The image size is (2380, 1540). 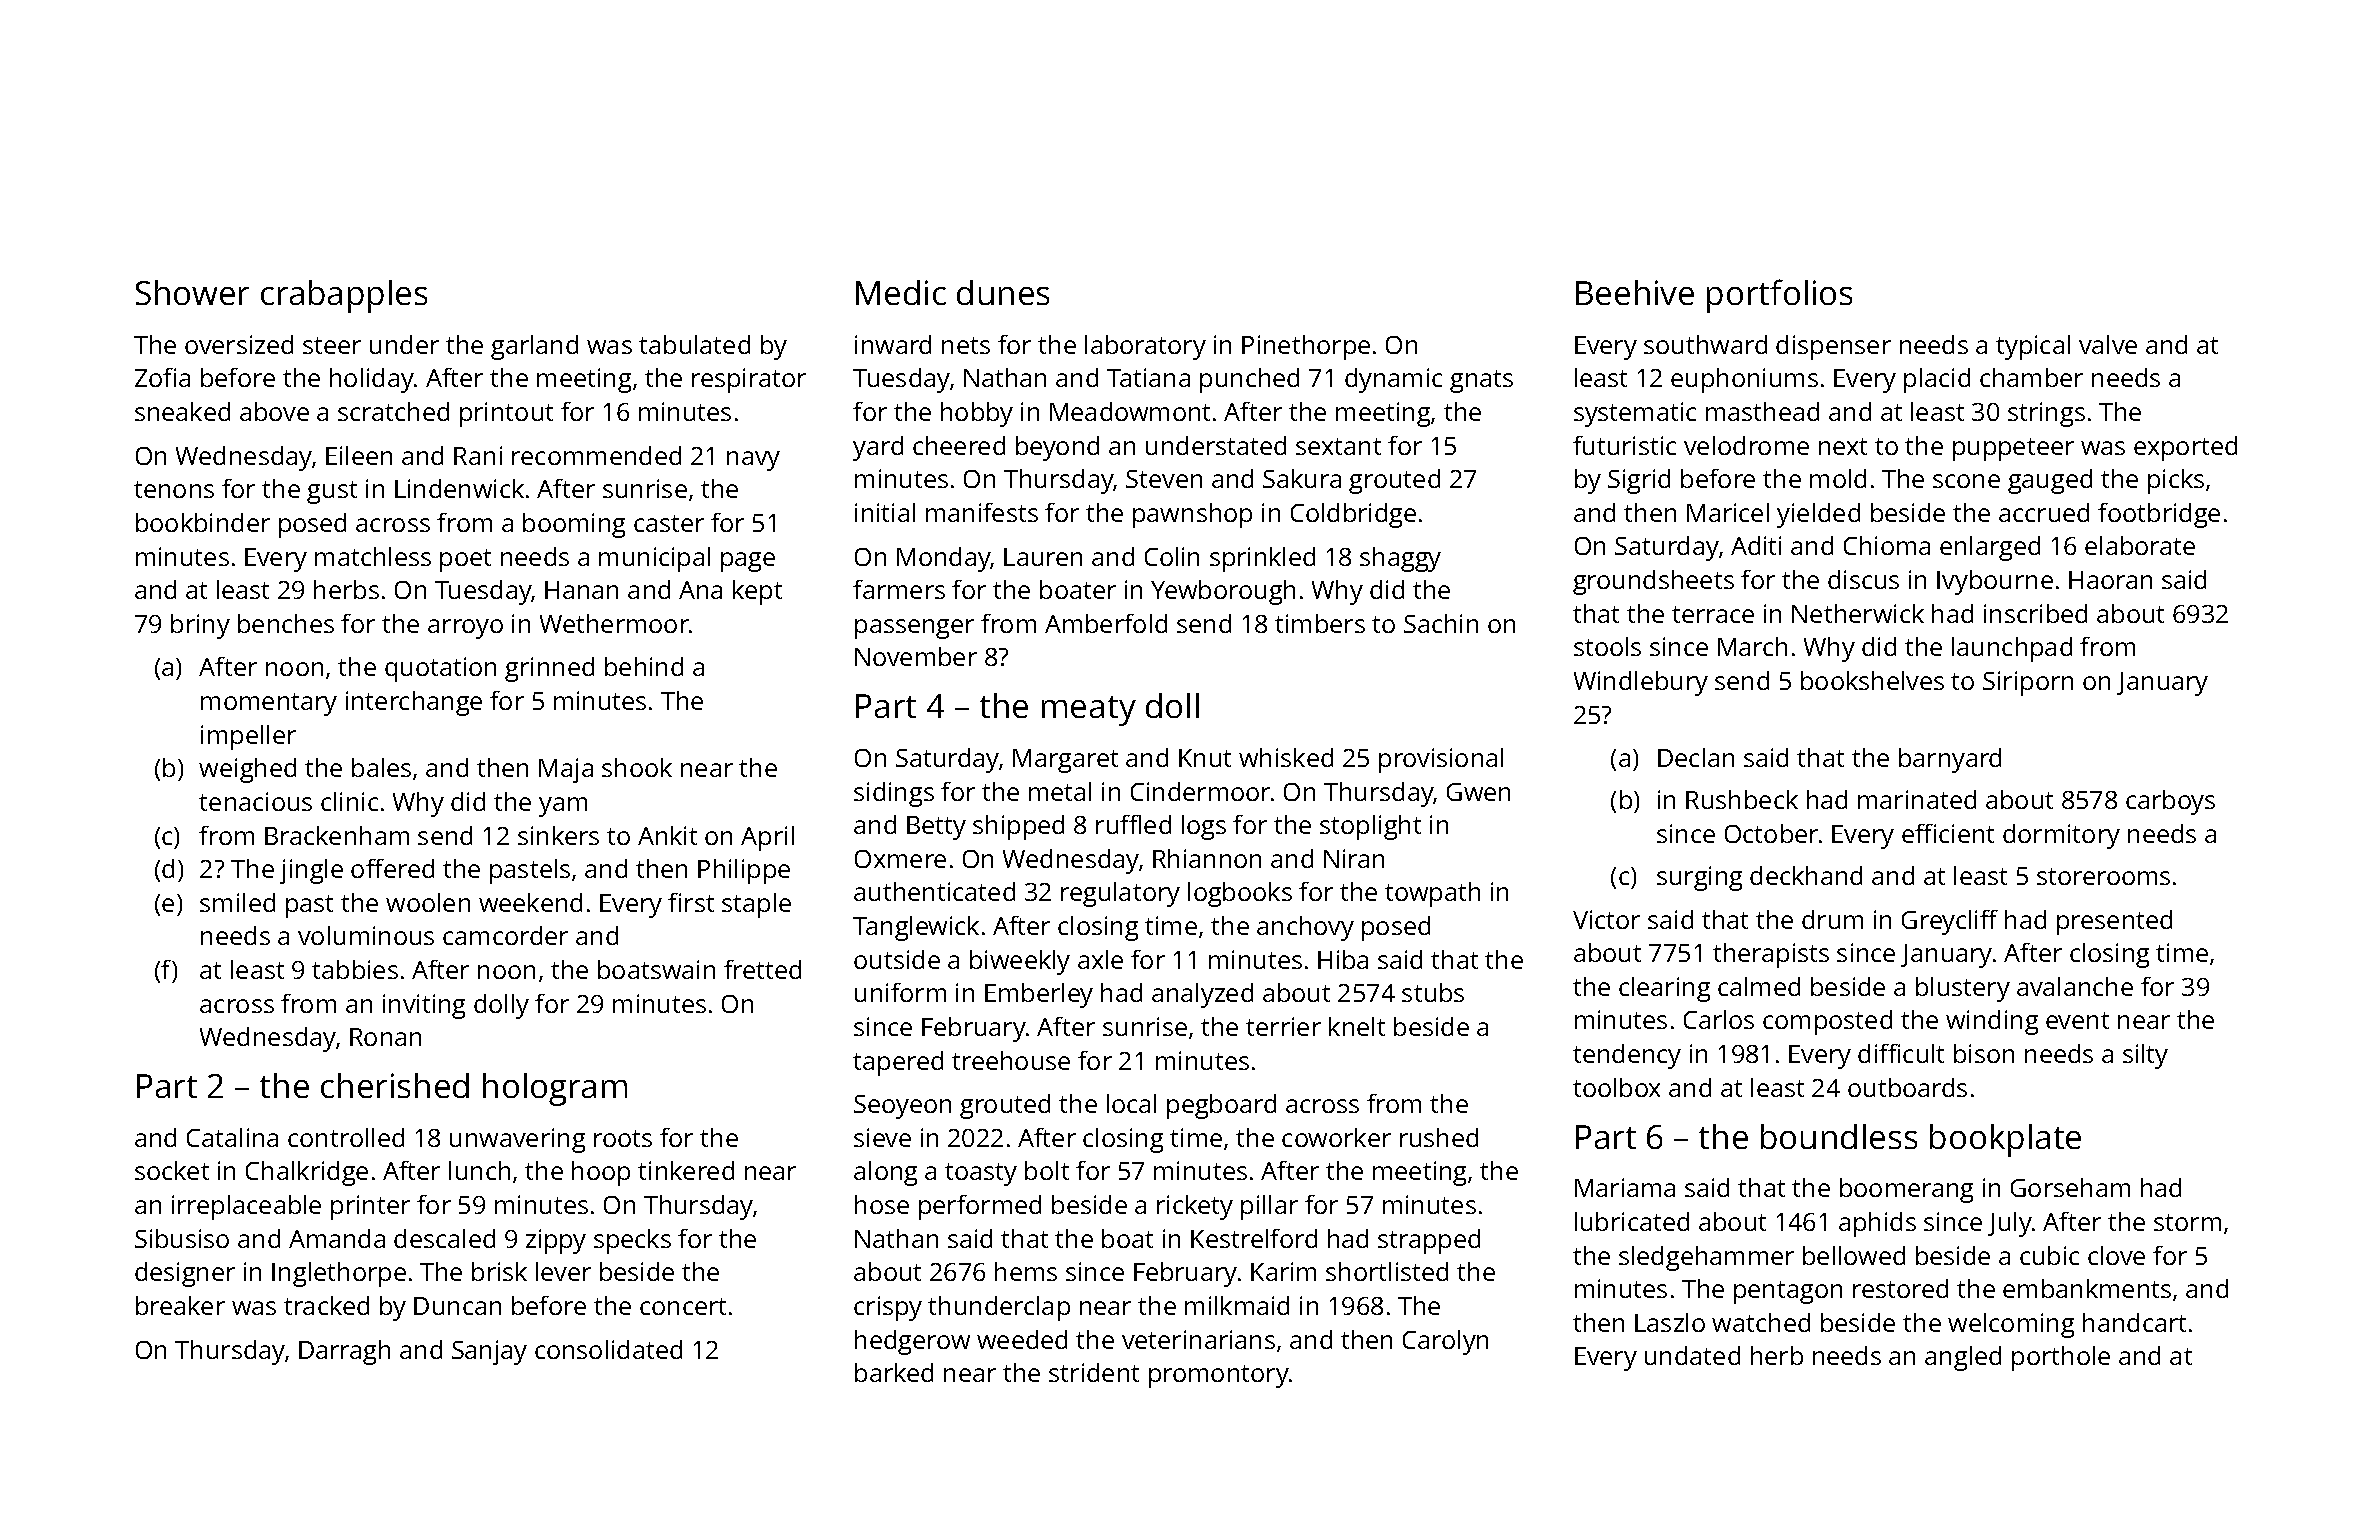 I want to click on beyond, so click(x=1057, y=448).
